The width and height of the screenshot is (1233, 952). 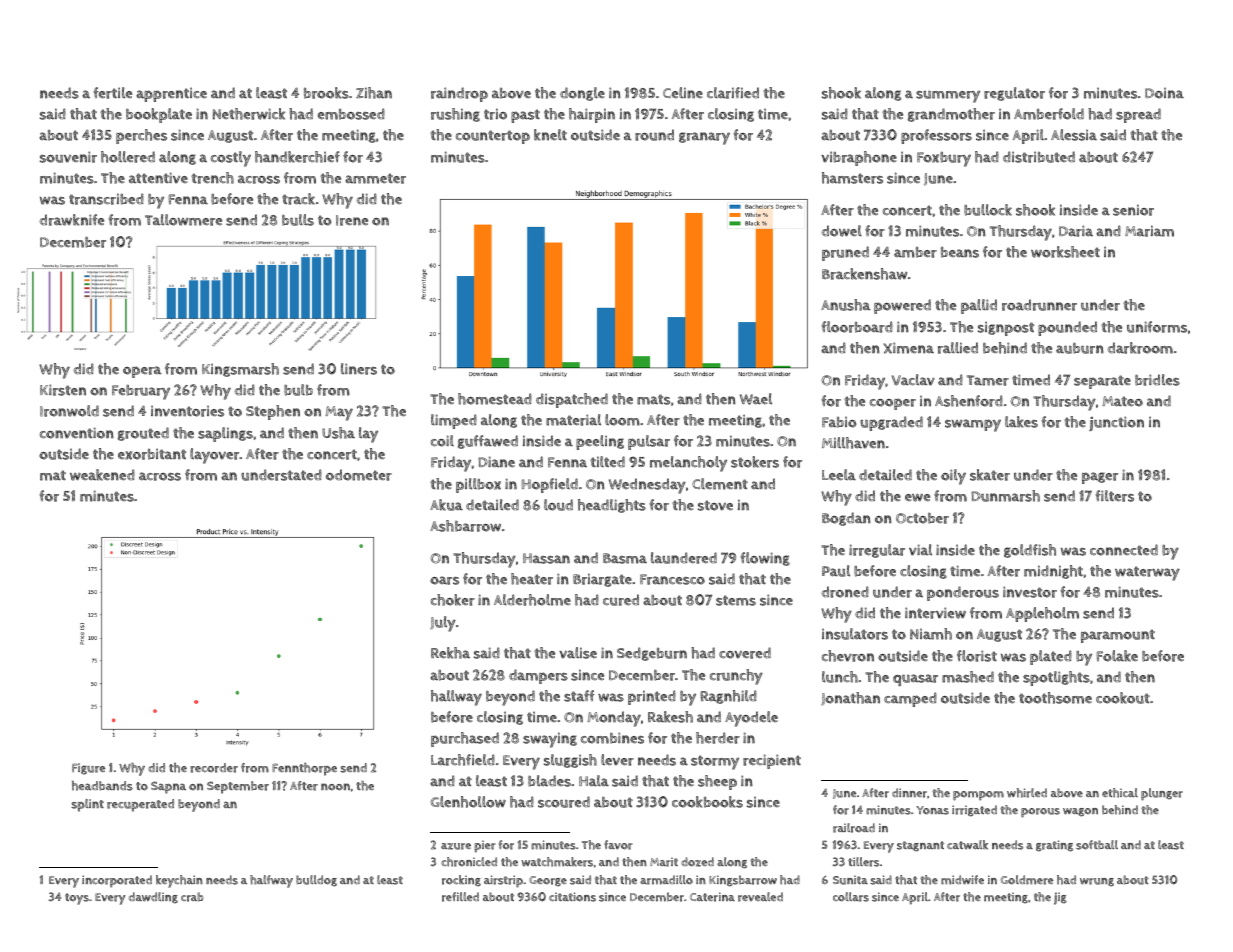 I want to click on bullock, so click(x=988, y=210).
